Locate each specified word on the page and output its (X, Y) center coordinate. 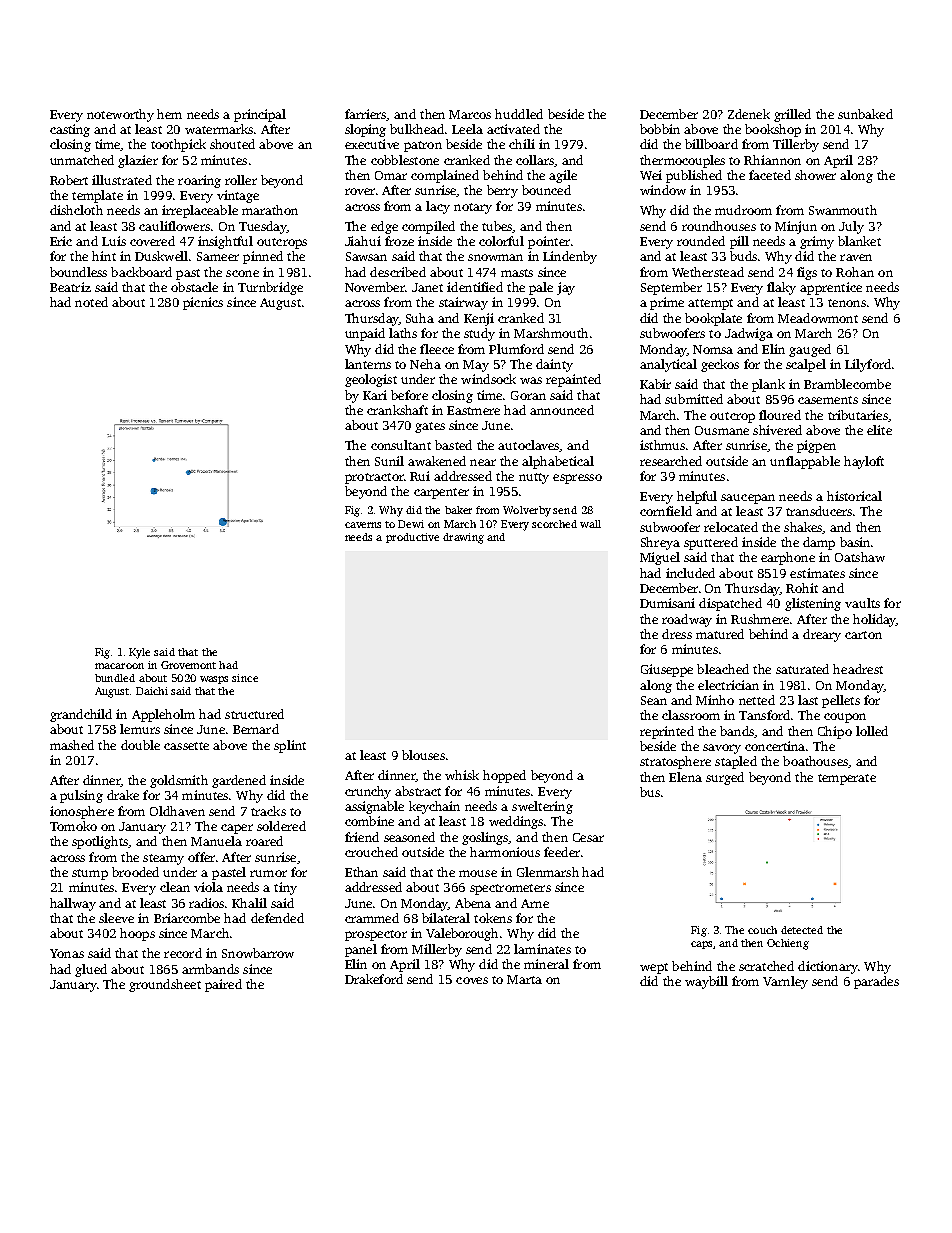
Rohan (855, 272)
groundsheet (165, 985)
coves (472, 980)
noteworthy (120, 115)
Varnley (785, 982)
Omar (391, 175)
